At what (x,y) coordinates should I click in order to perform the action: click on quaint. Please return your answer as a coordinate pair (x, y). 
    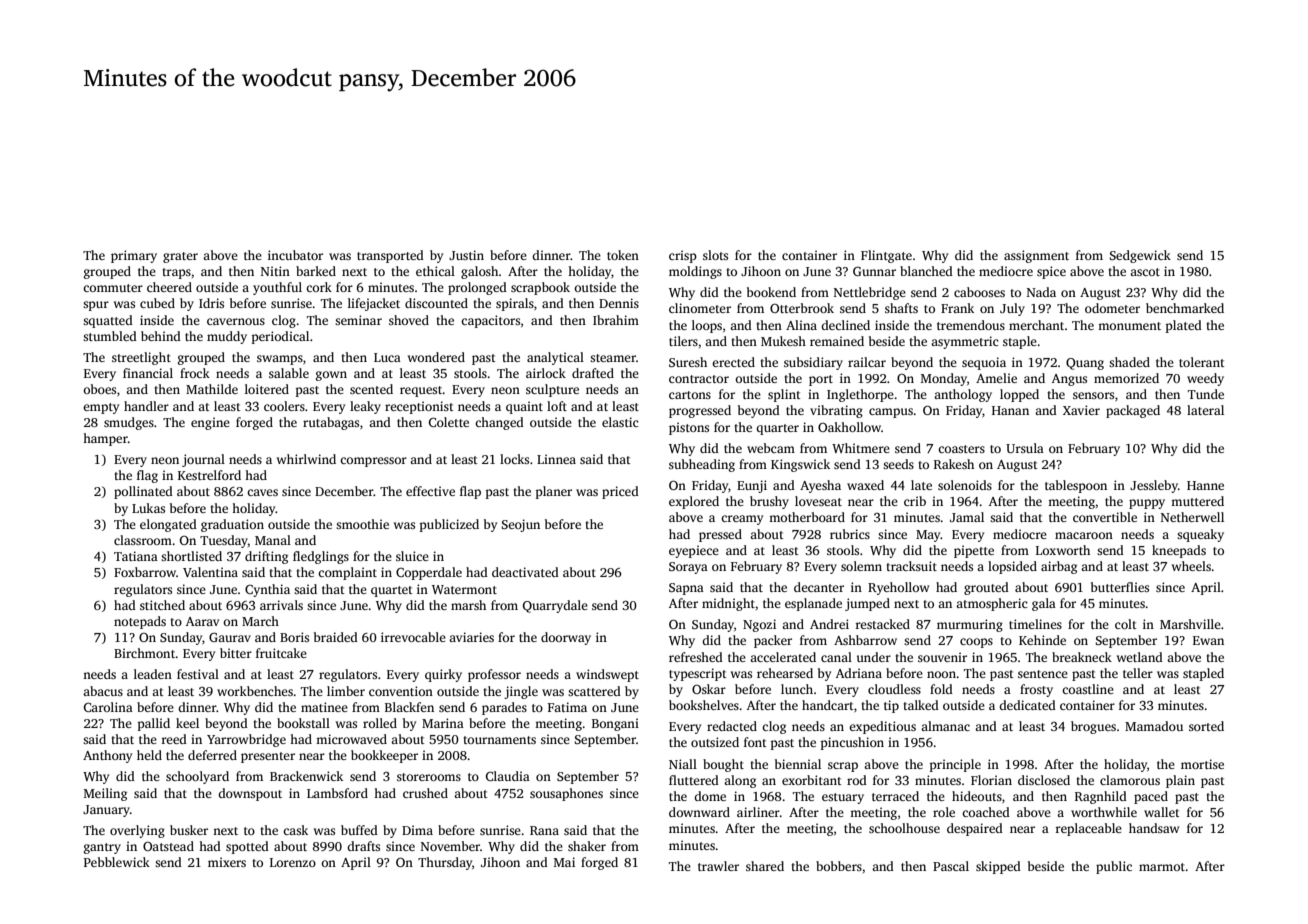
    Looking at the image, I should click on (524, 407).
